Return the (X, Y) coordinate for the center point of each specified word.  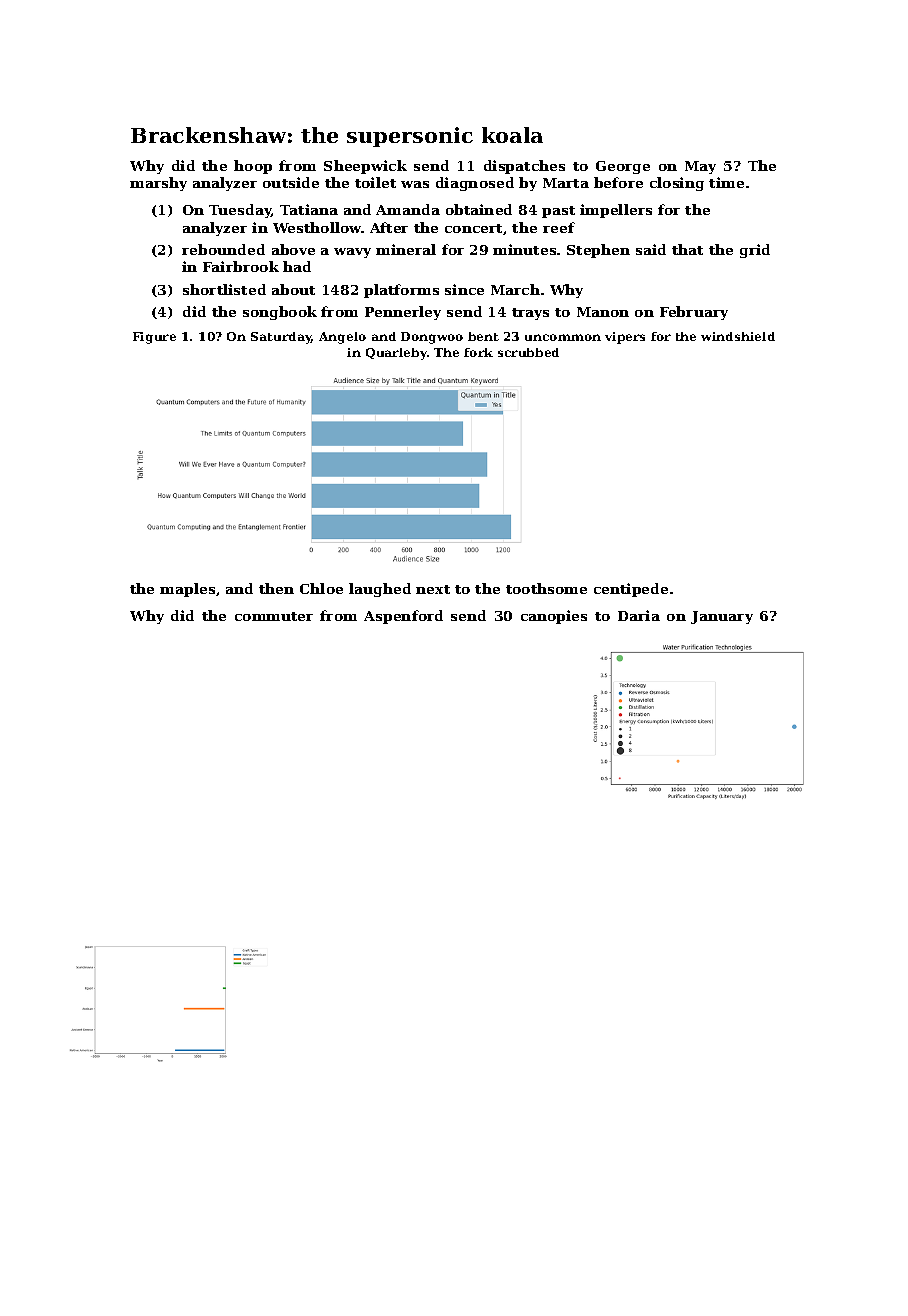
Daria (639, 615)
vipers (625, 338)
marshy (158, 184)
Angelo (342, 338)
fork (478, 352)
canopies (554, 617)
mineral (406, 249)
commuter (274, 616)
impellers (616, 211)
